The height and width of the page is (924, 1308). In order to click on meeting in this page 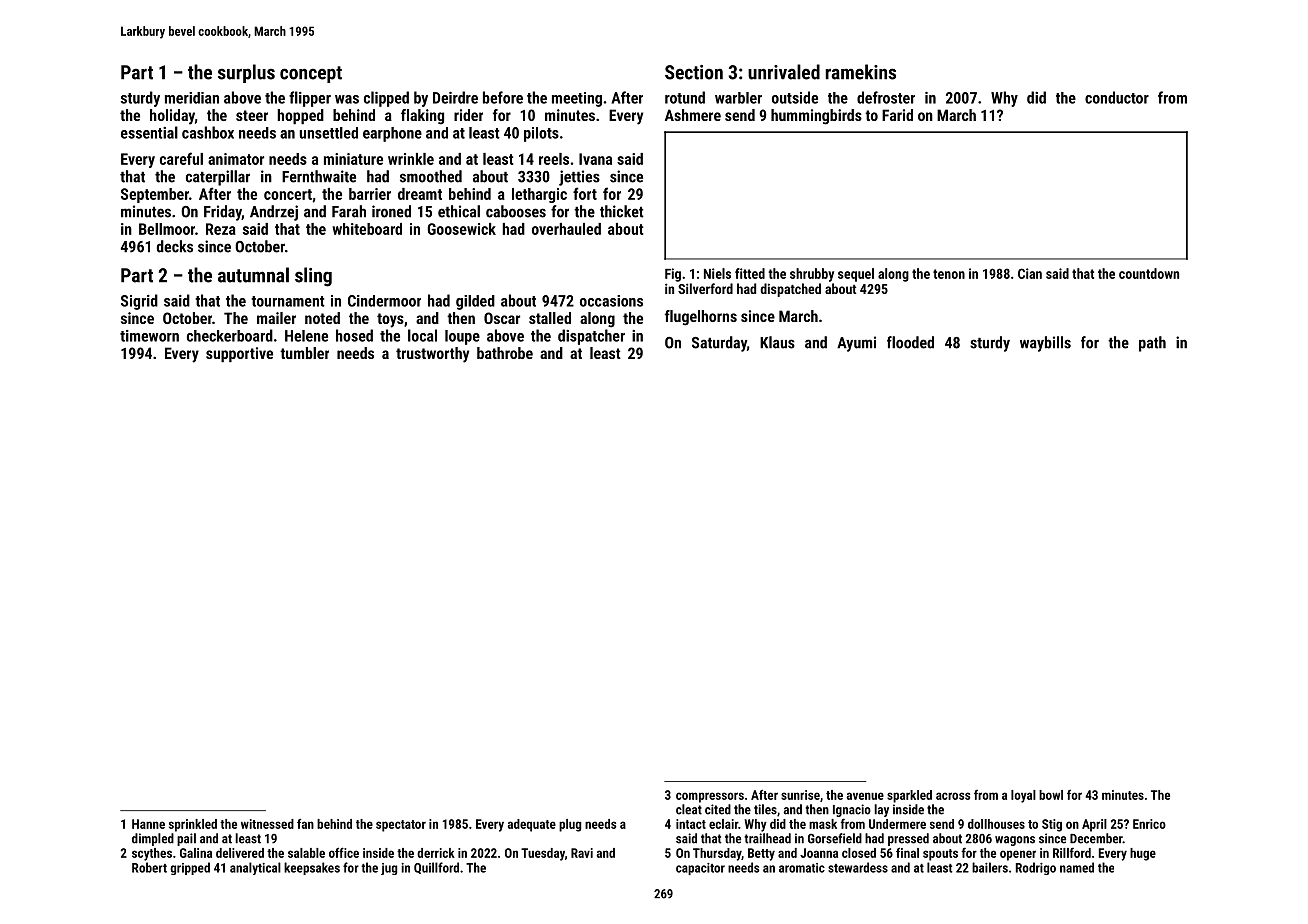, I will do `click(577, 99)`.
